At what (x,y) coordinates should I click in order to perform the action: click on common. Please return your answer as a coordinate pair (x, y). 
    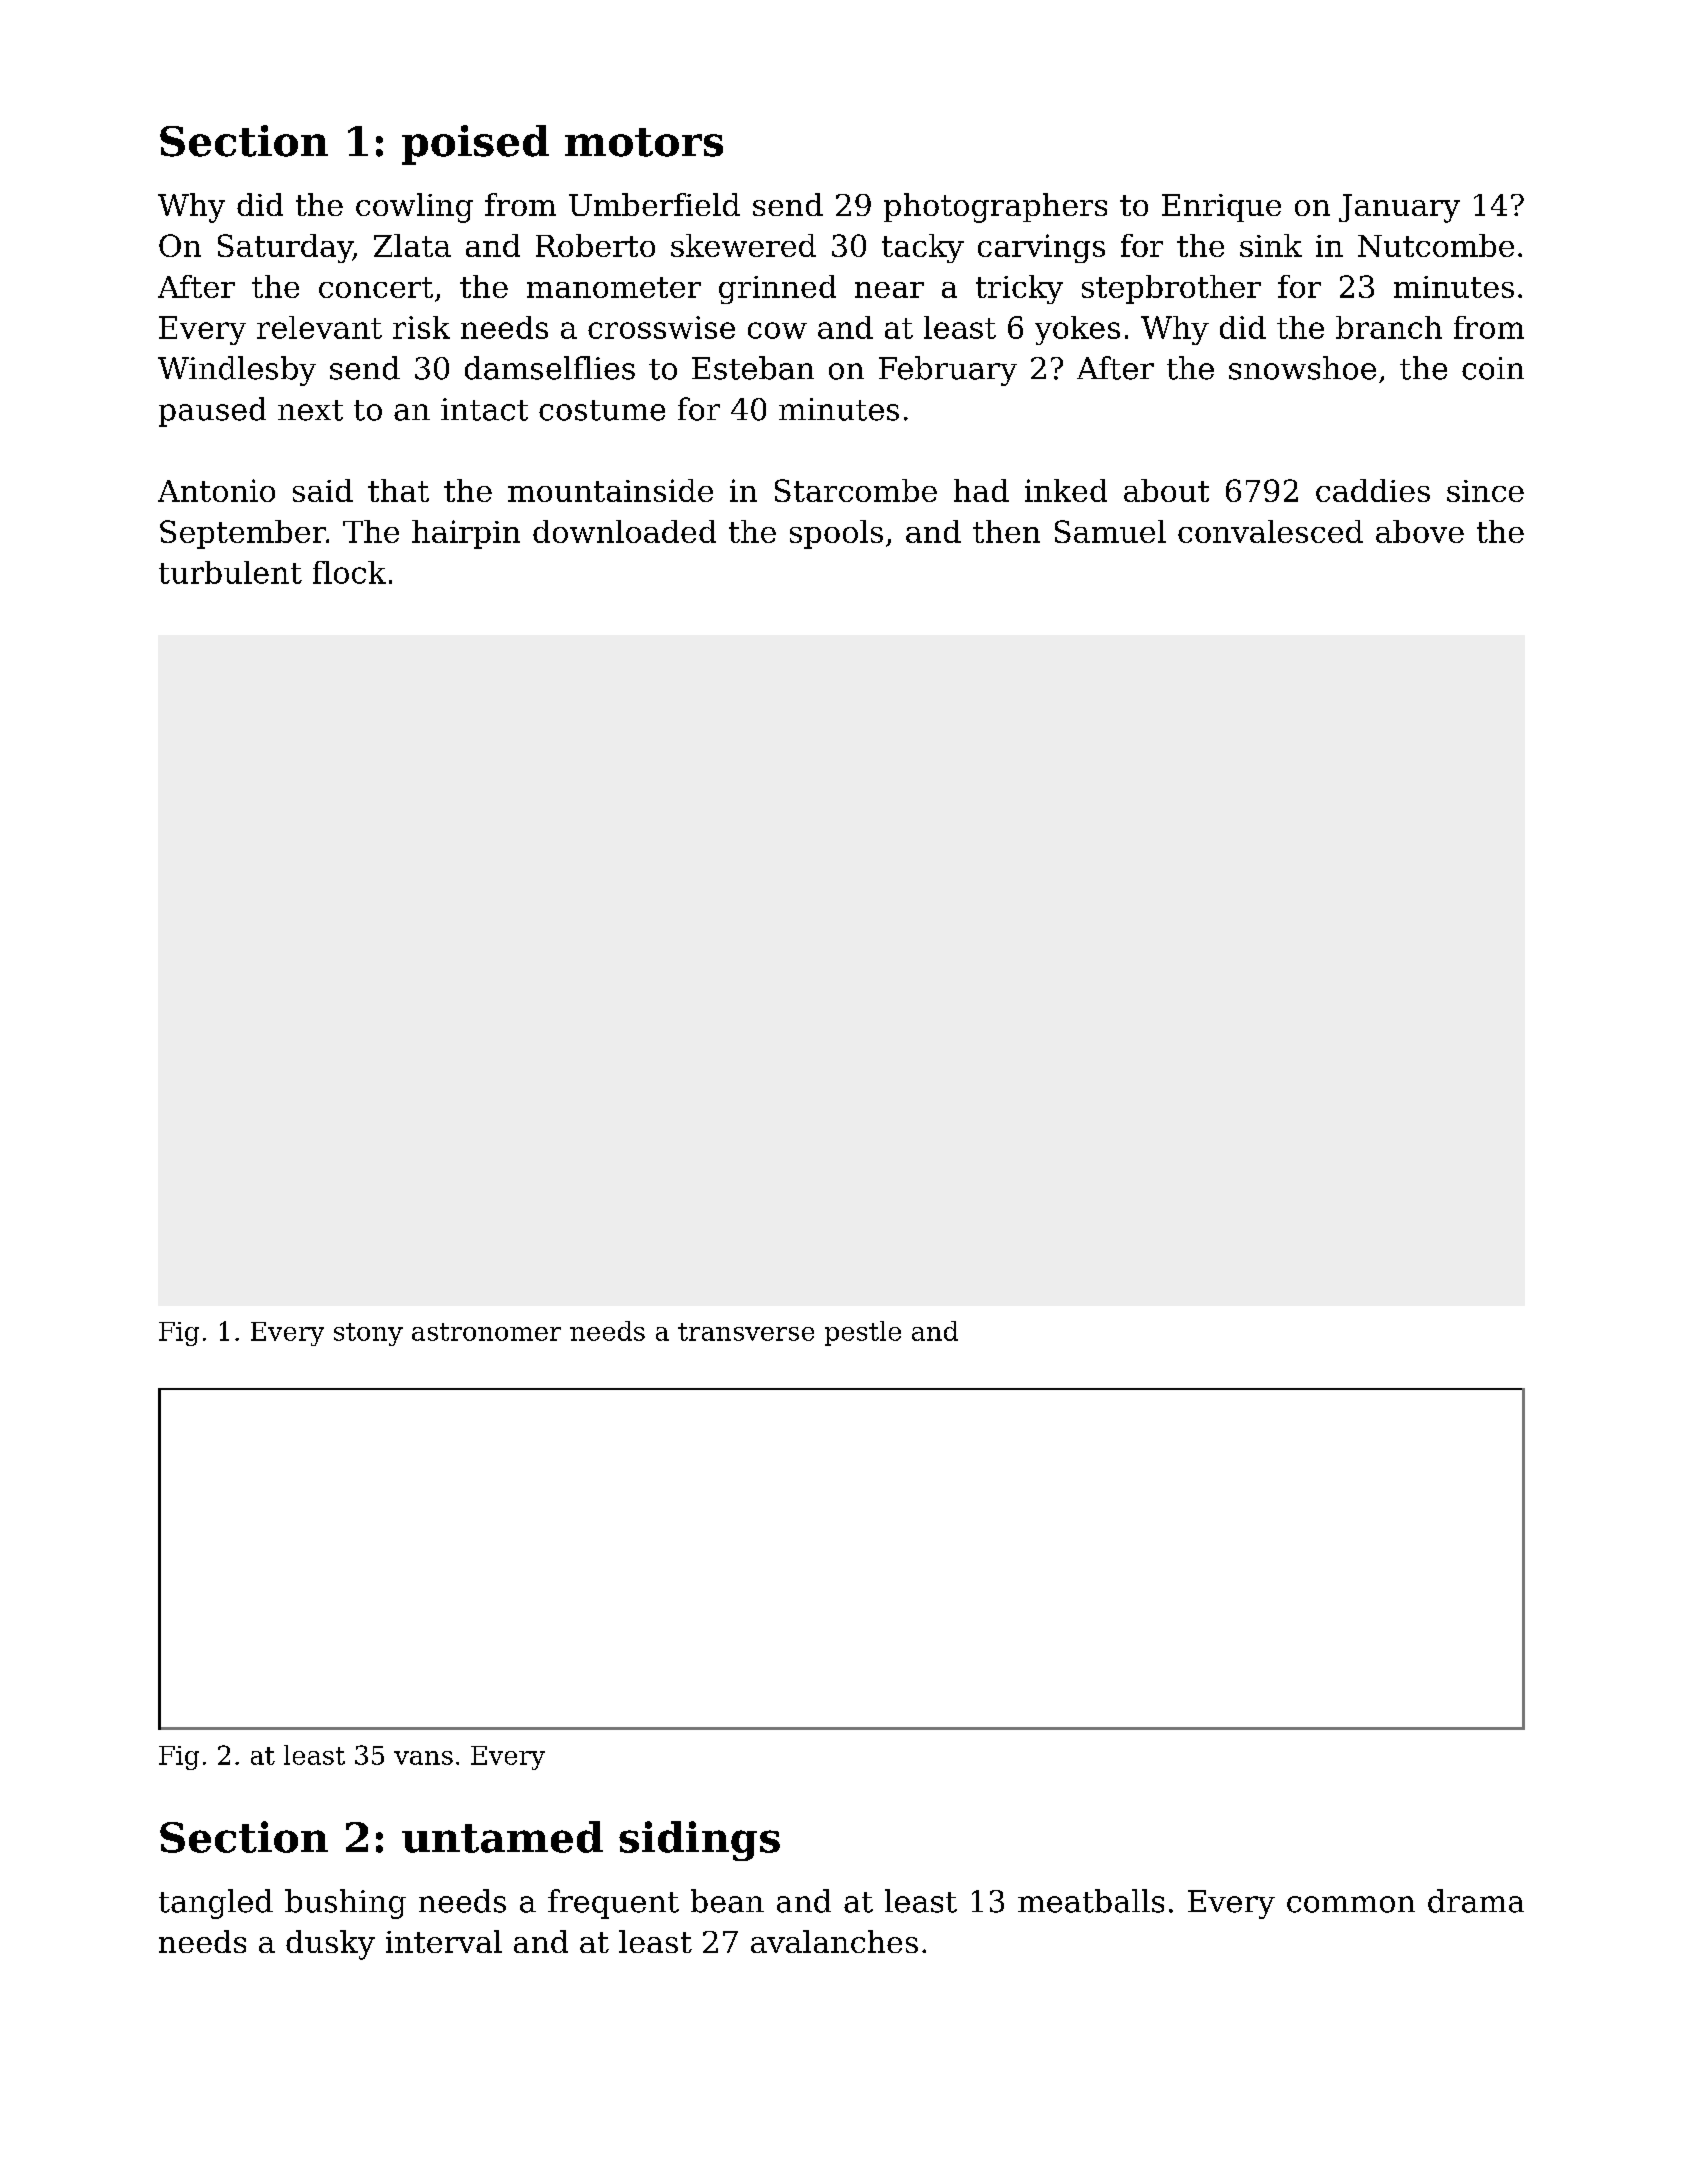
    Looking at the image, I should click on (1351, 1904).
